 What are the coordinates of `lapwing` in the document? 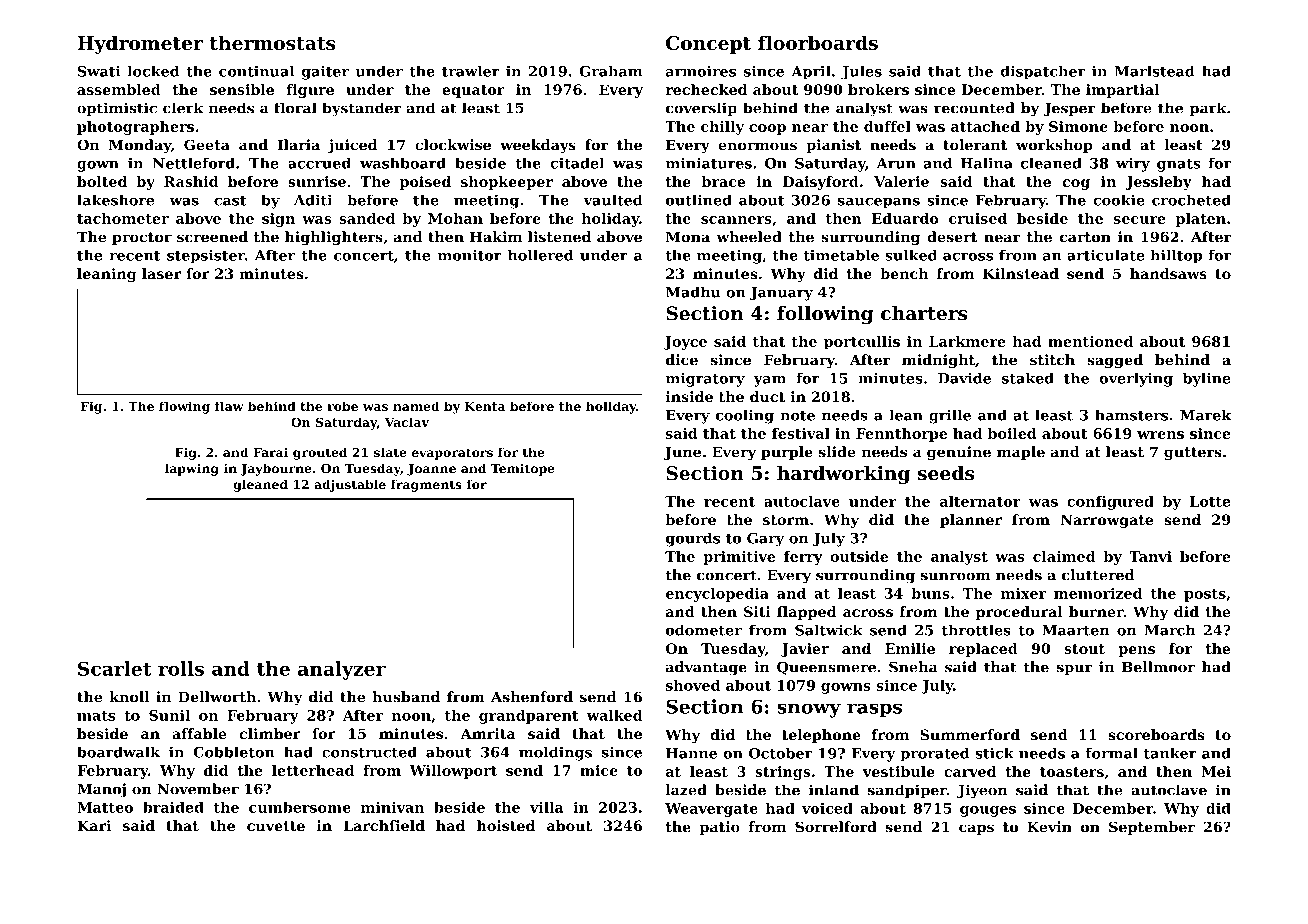 It's located at (192, 469).
